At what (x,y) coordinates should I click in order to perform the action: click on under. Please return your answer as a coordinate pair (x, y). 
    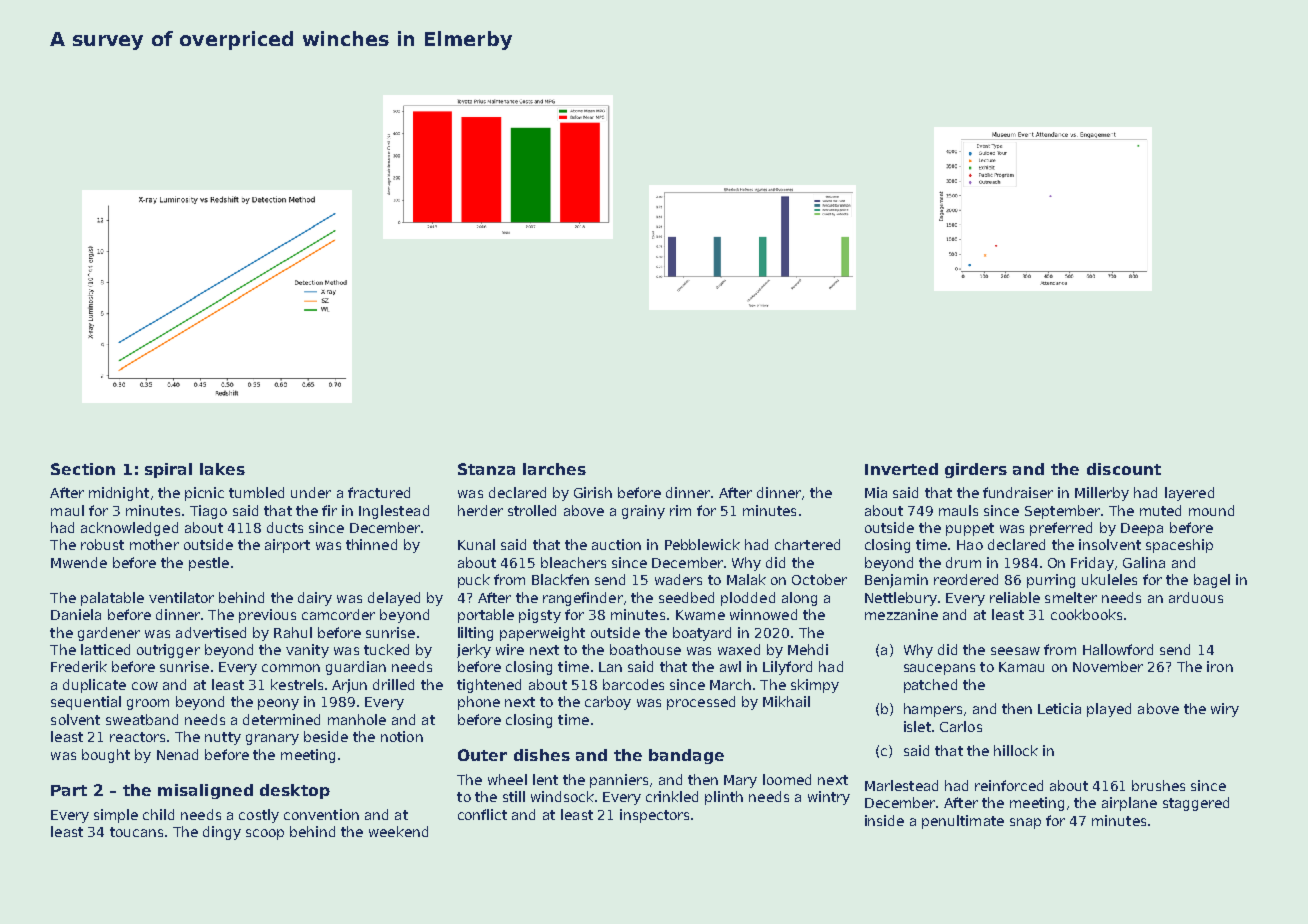
    Looking at the image, I should click on (311, 492).
